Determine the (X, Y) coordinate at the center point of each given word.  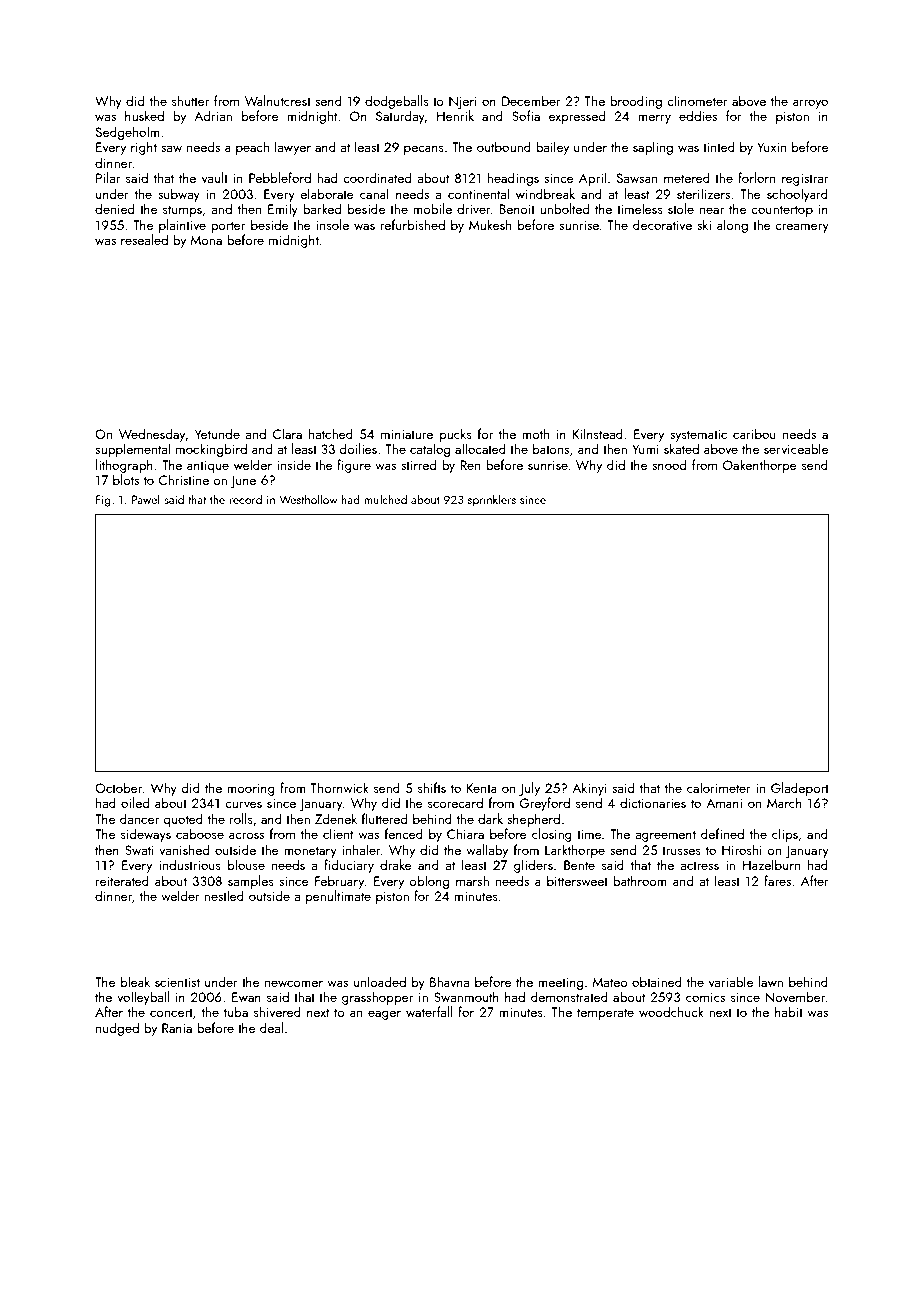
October (118, 787)
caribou (754, 433)
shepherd (533, 820)
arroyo (810, 104)
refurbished (413, 224)
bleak (135, 981)
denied (114, 208)
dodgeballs (397, 102)
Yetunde (217, 433)
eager (384, 1015)
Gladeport (800, 789)
